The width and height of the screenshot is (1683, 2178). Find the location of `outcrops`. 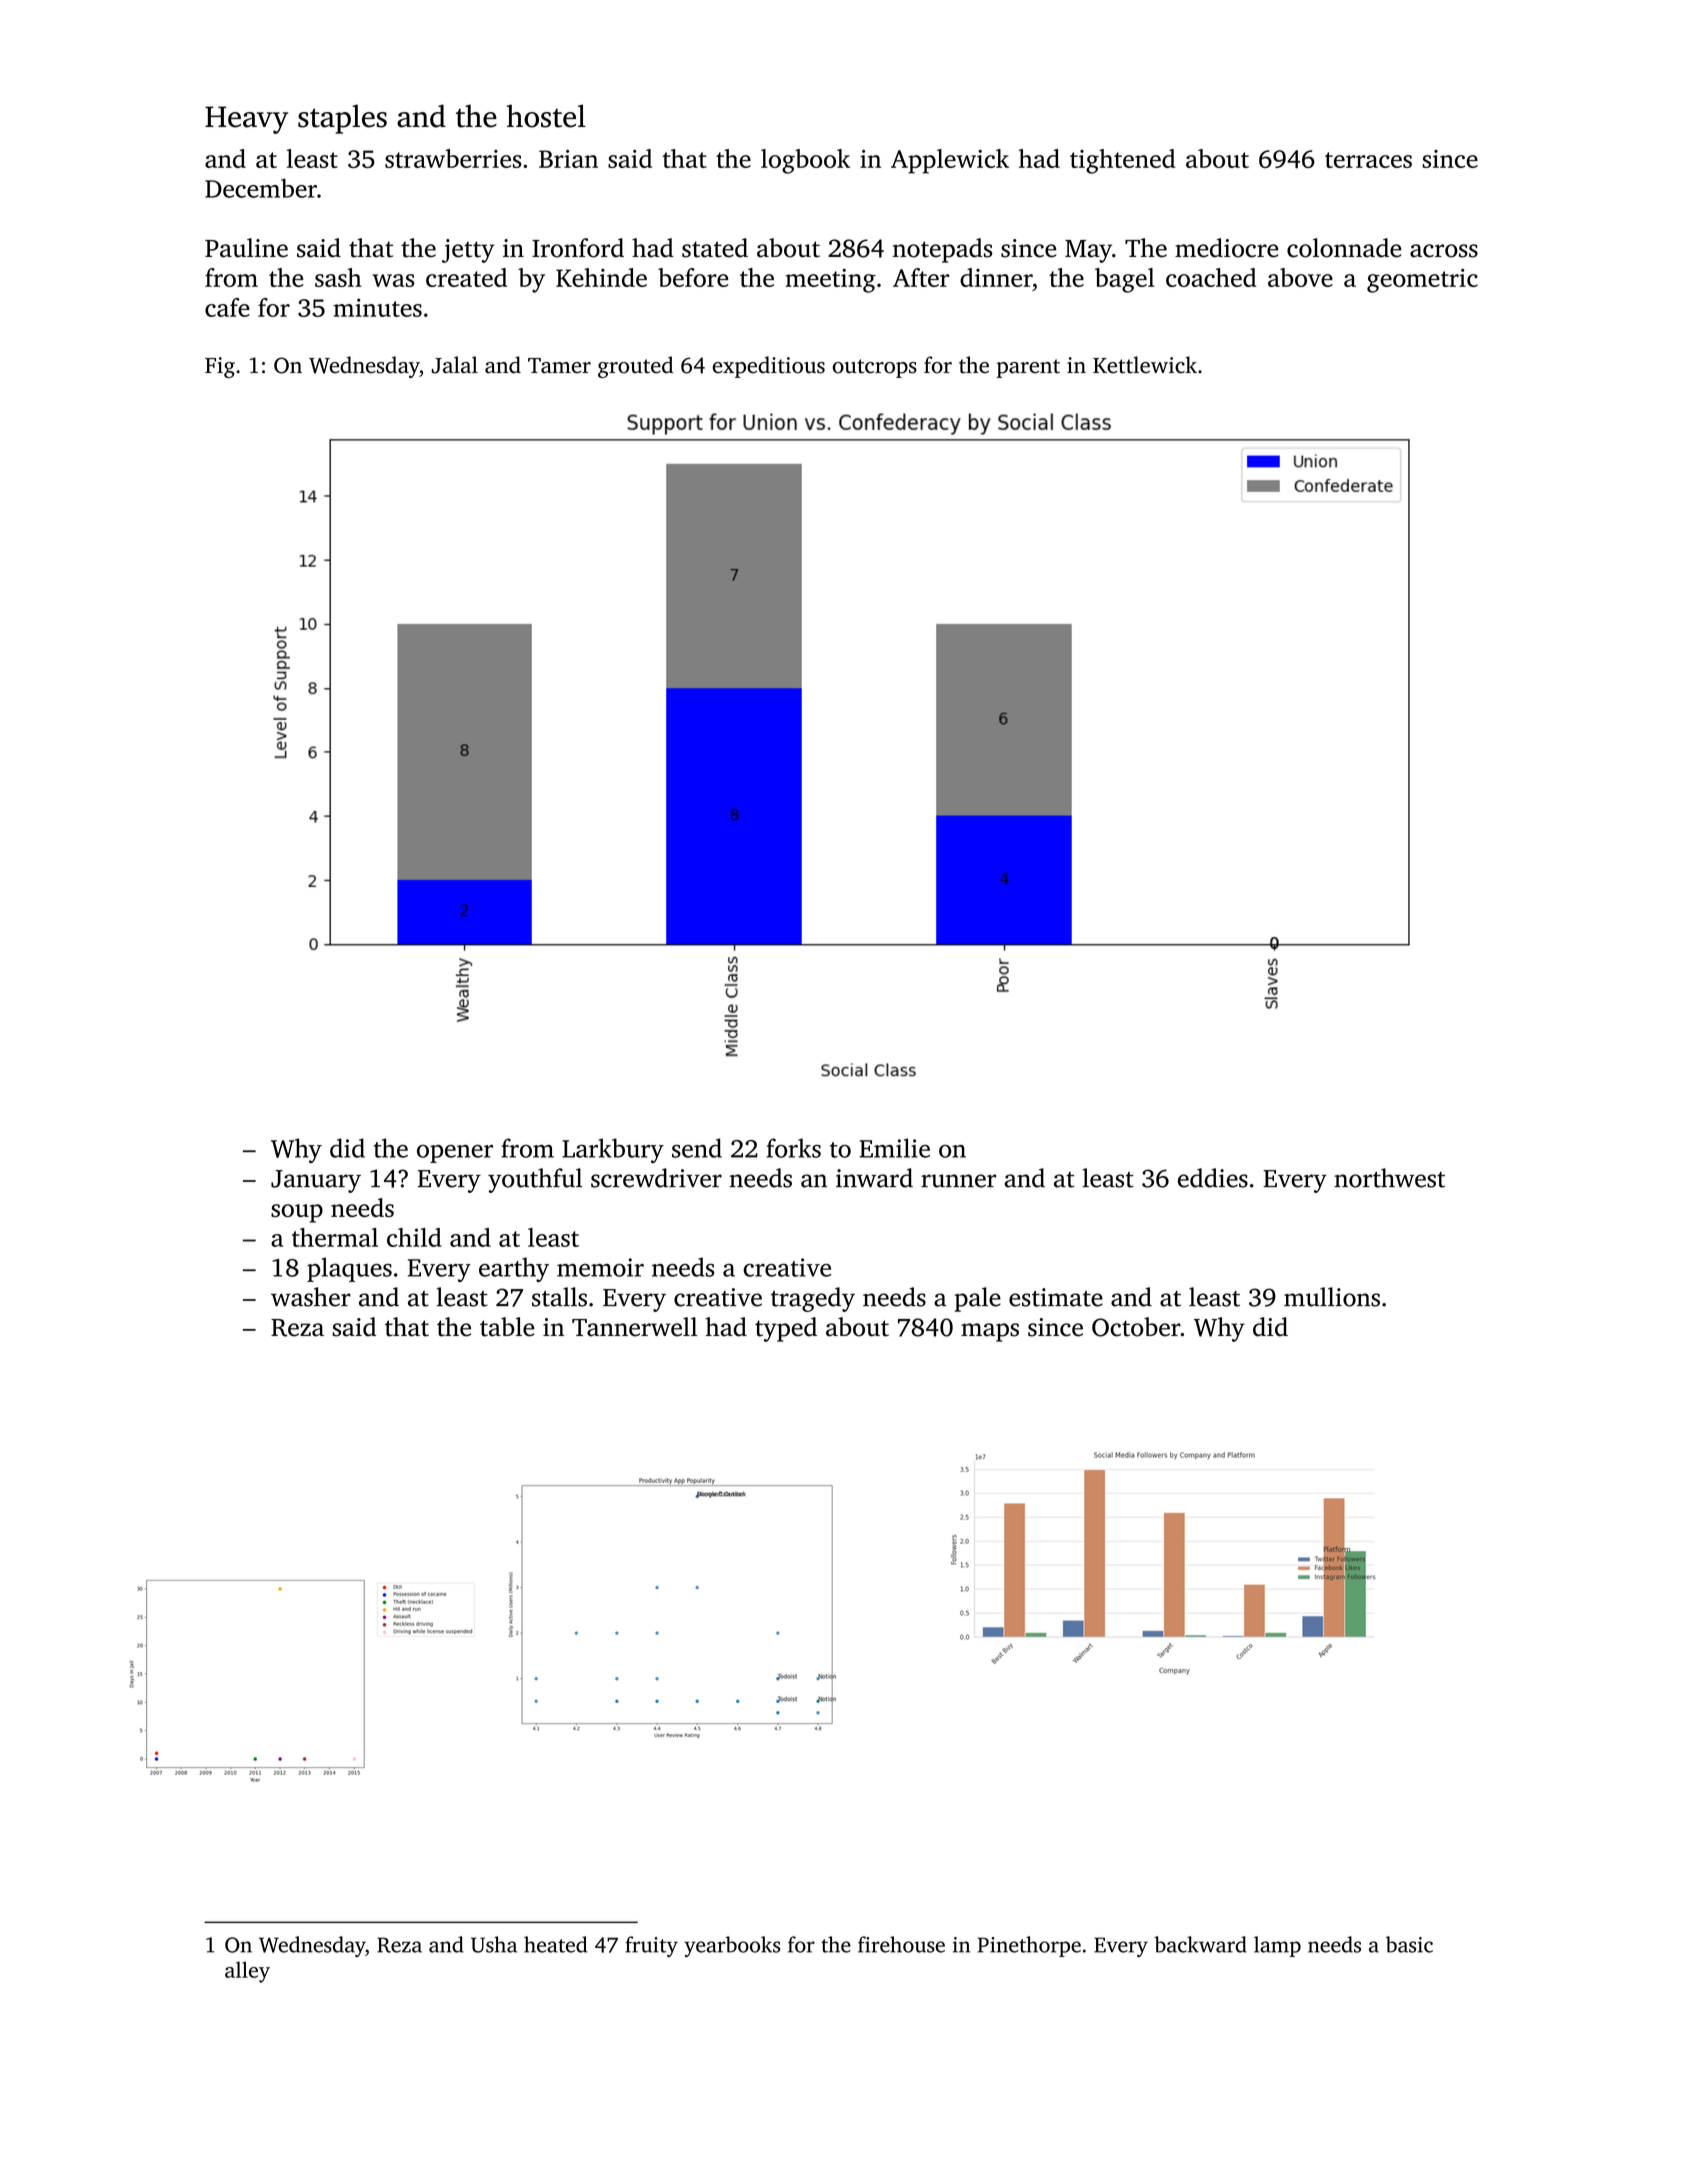

outcrops is located at coordinates (874, 368).
